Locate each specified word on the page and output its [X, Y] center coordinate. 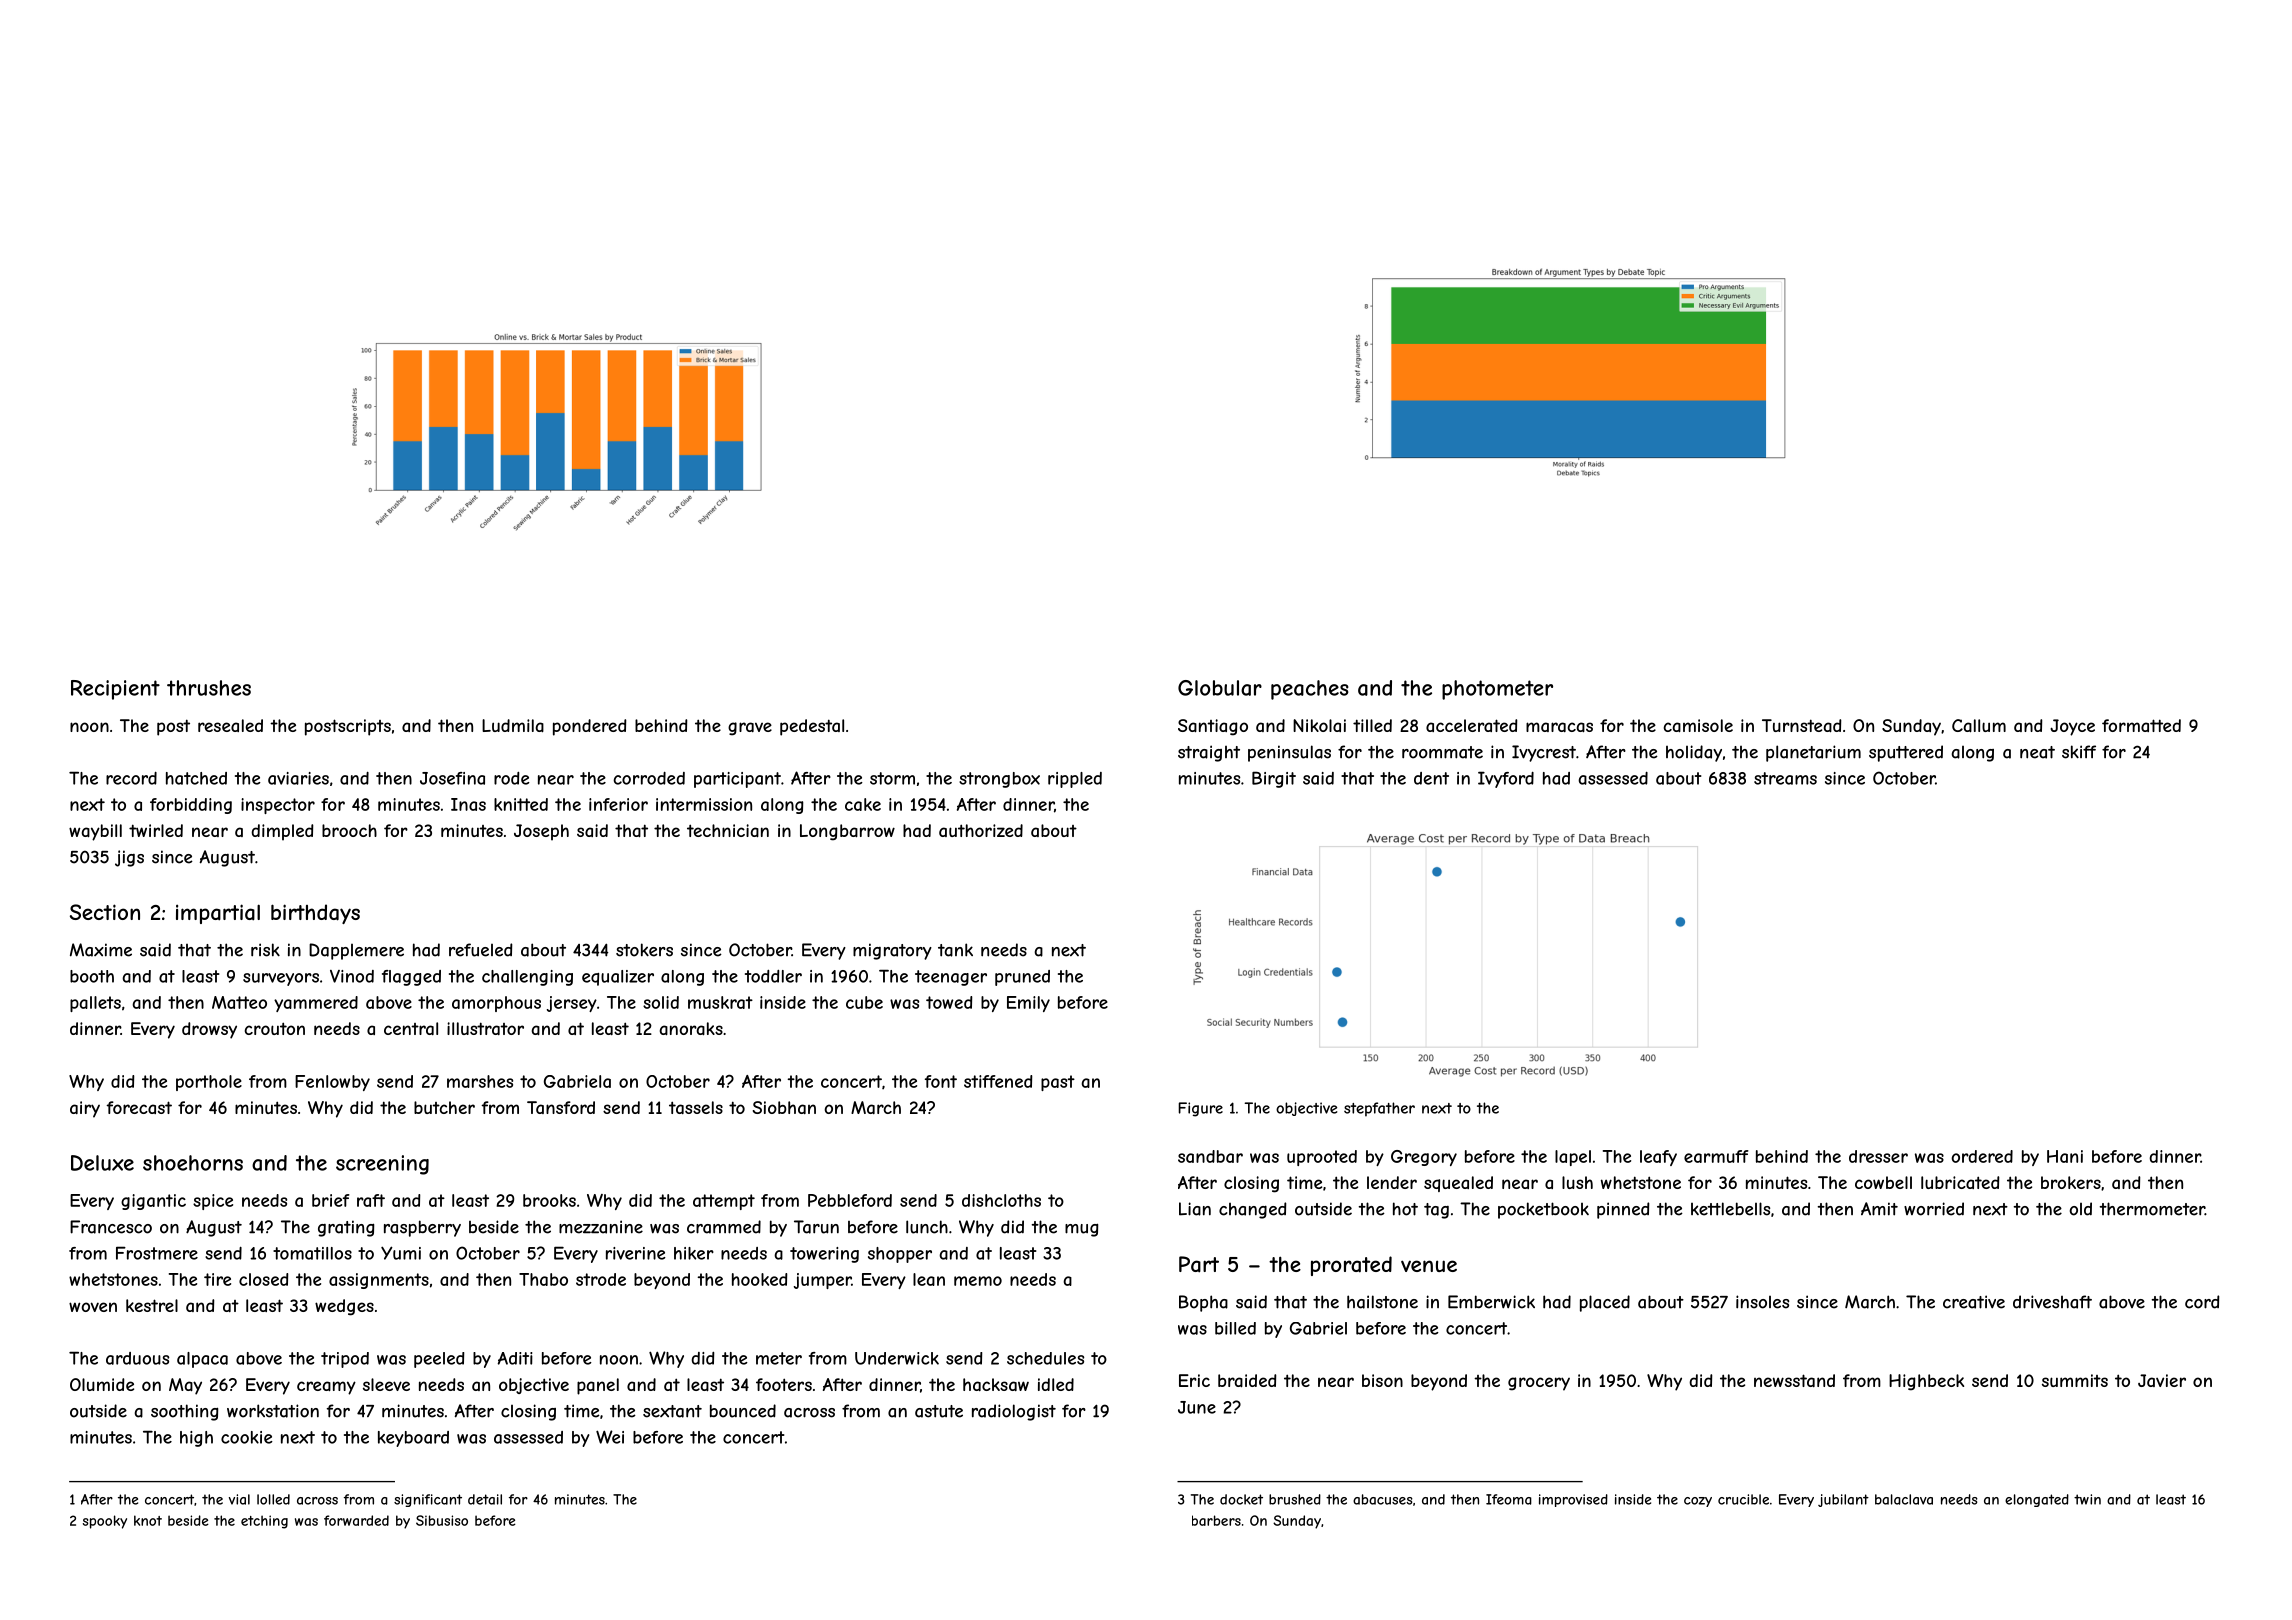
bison [1382, 1380]
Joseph [541, 832]
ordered [1982, 1156]
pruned [1022, 978]
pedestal [812, 727]
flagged [411, 978]
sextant [672, 1411]
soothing [184, 1412]
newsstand [1794, 1380]
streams [1785, 778]
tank [955, 950]
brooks [549, 1200]
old [2081, 1209]
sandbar [1210, 1156]
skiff [2079, 752]
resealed [230, 725]
